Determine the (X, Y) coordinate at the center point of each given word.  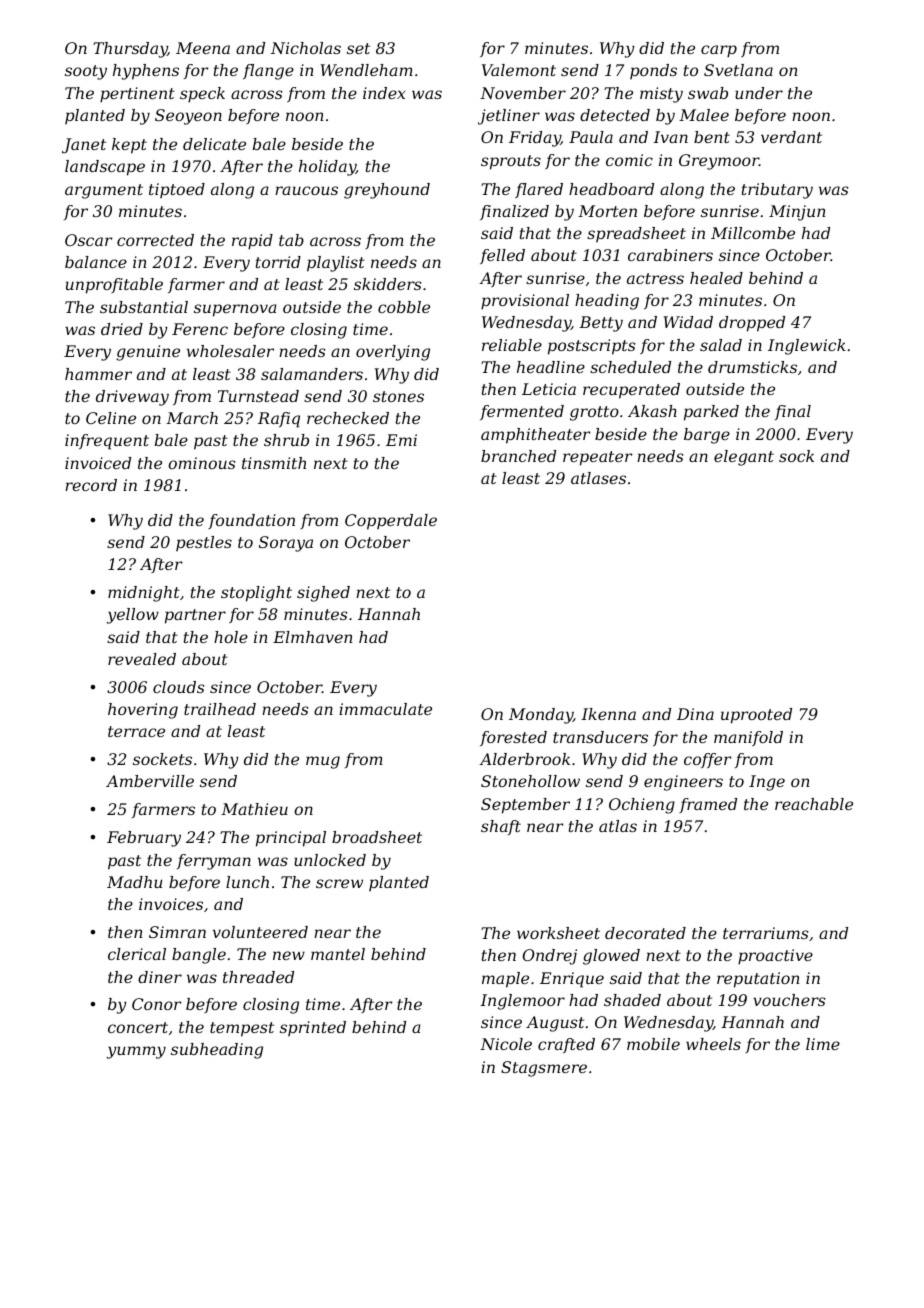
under (759, 93)
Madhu (134, 882)
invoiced (98, 463)
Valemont (519, 70)
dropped (752, 324)
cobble (404, 307)
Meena (203, 48)
